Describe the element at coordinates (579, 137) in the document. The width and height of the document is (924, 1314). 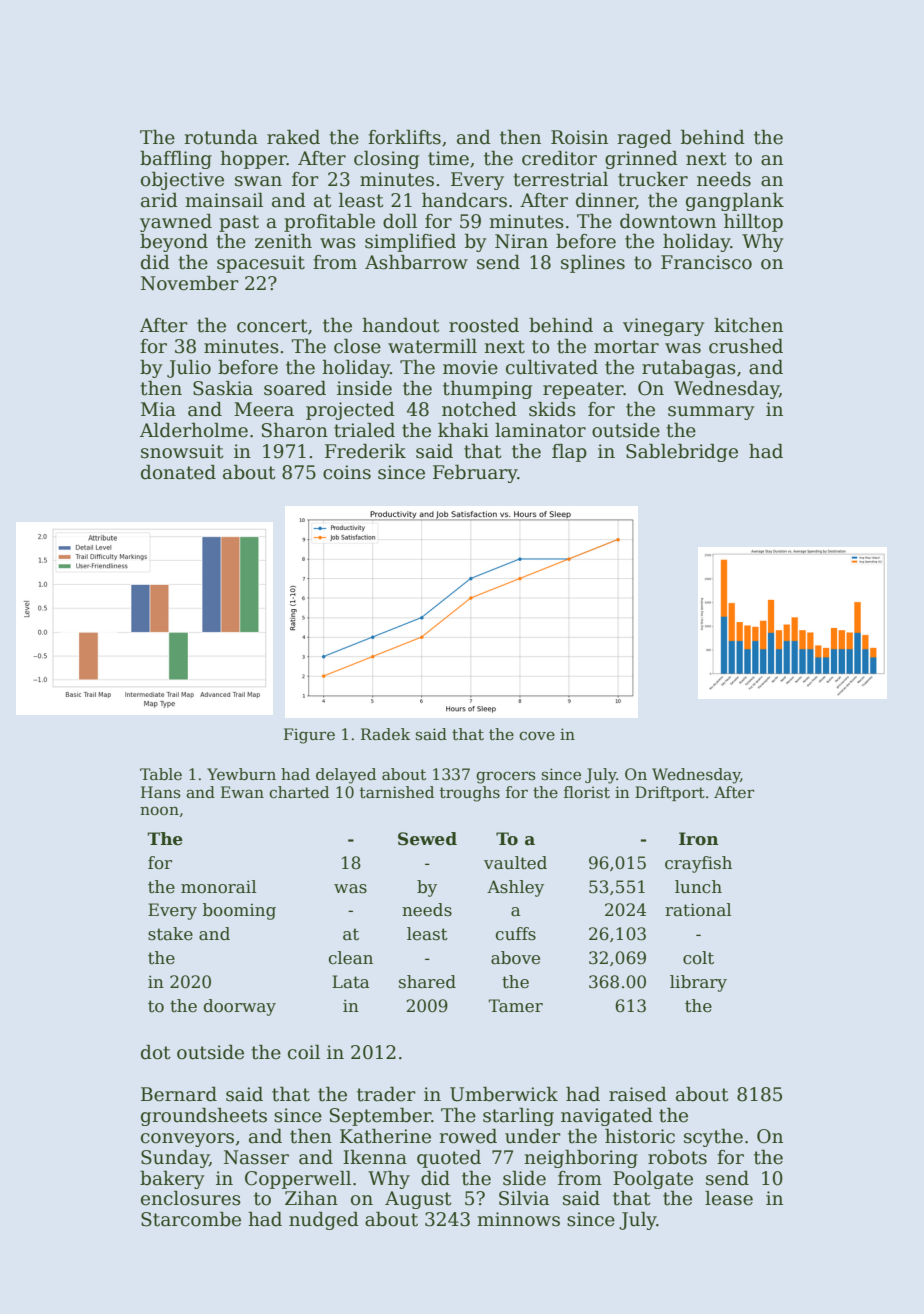
I see `Roisin` at that location.
